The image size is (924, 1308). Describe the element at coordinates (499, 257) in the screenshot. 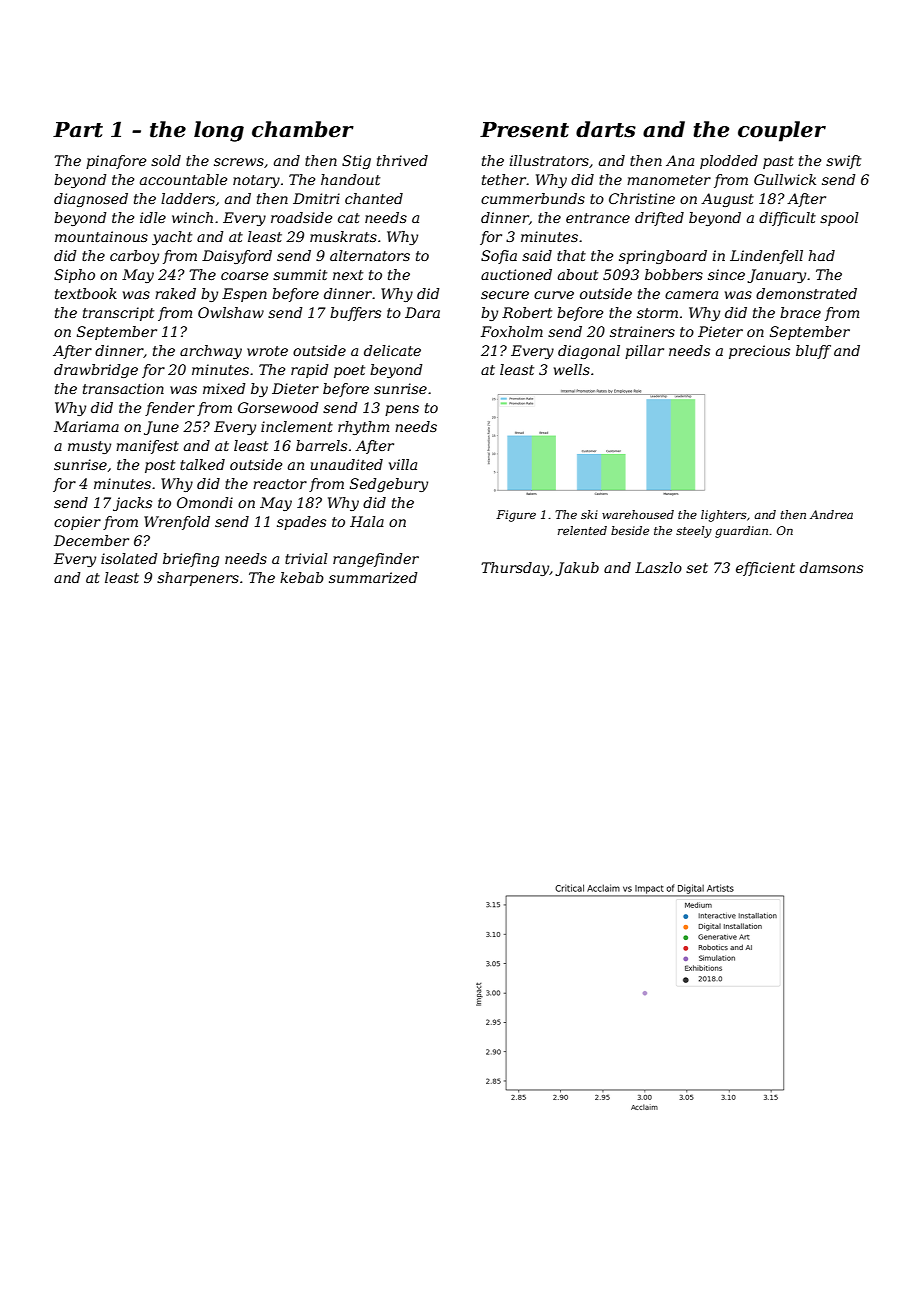

I see `Sofia` at that location.
